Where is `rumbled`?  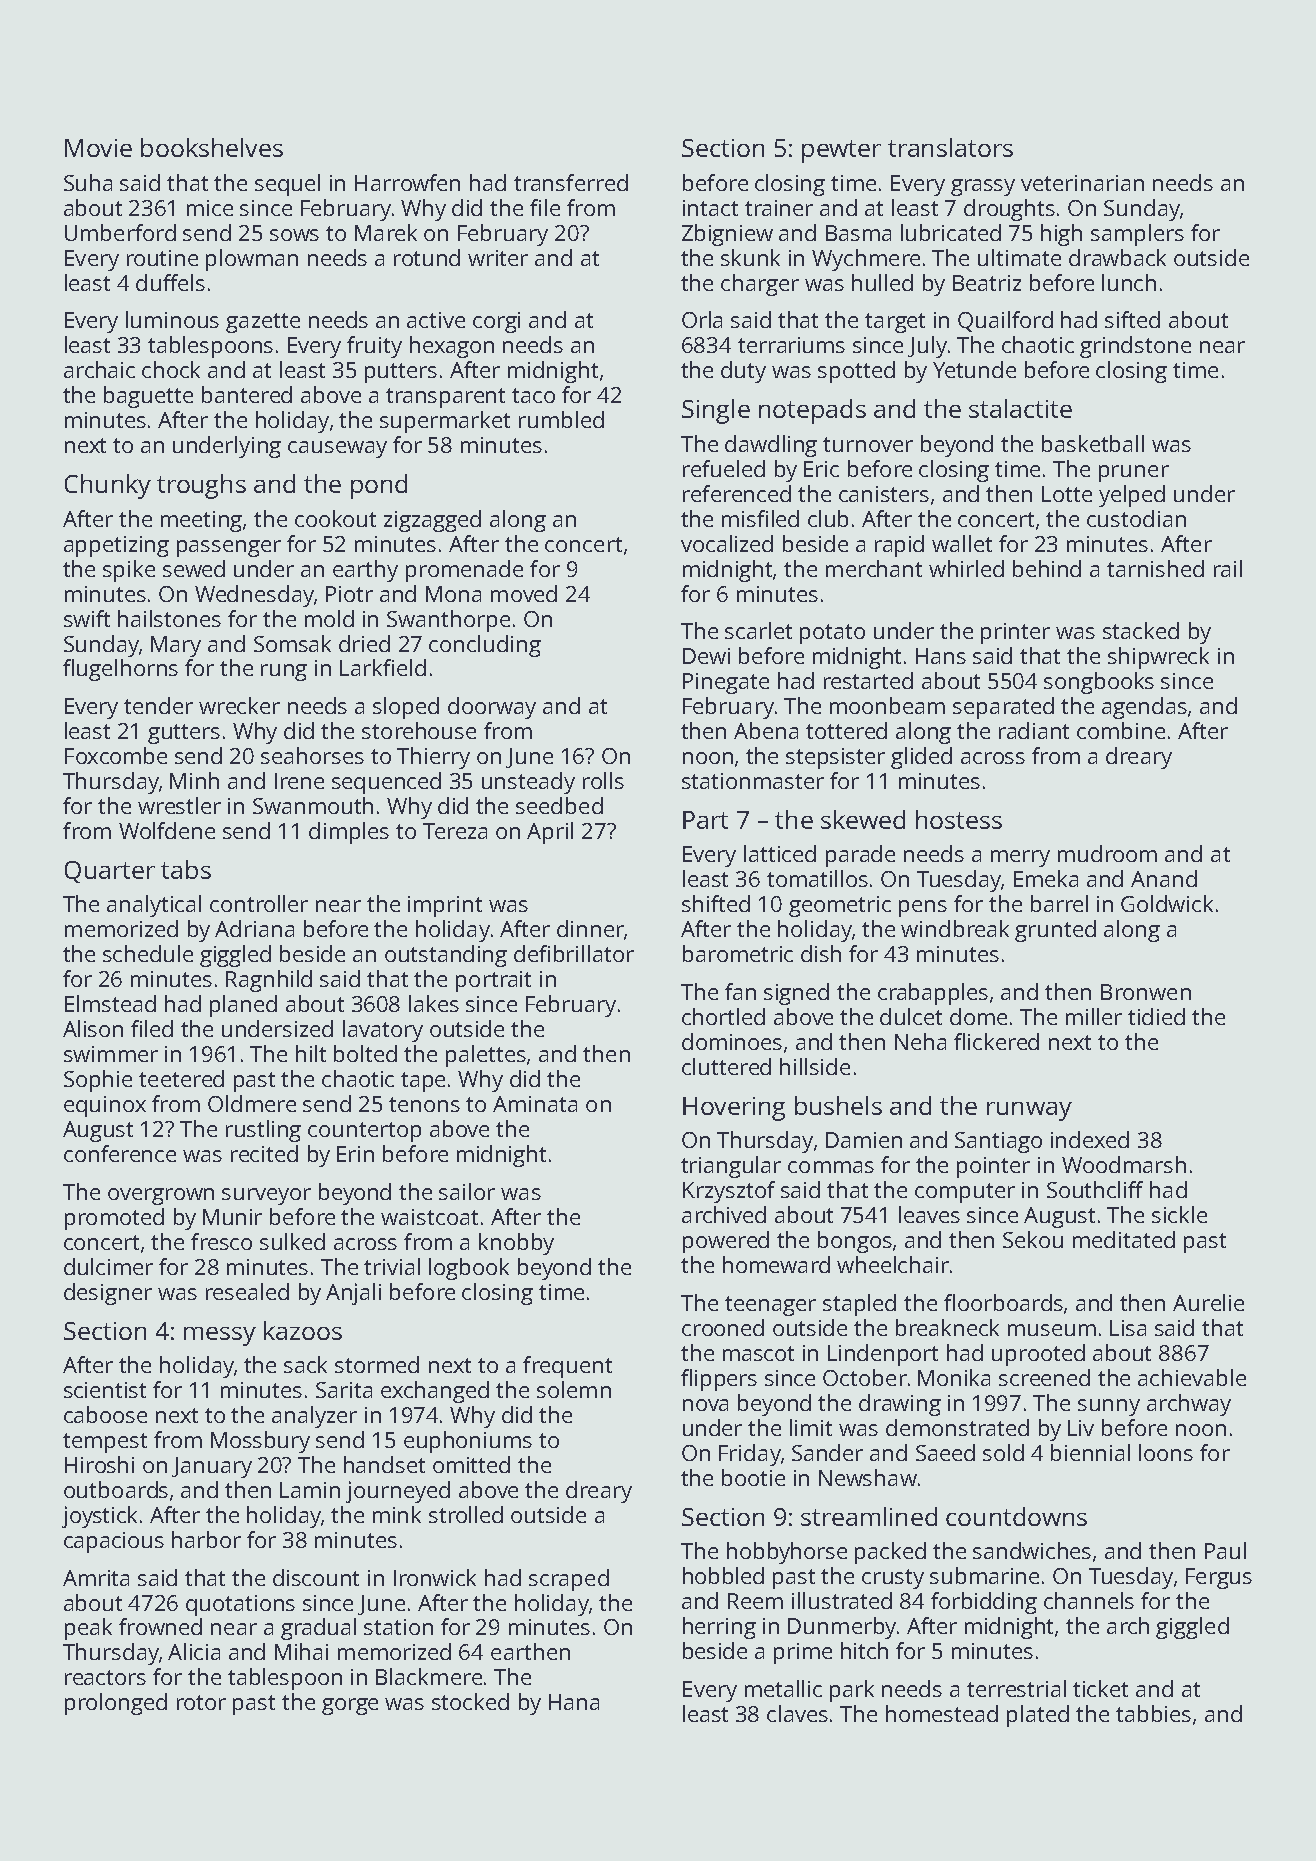
rumbled is located at coordinates (561, 419).
